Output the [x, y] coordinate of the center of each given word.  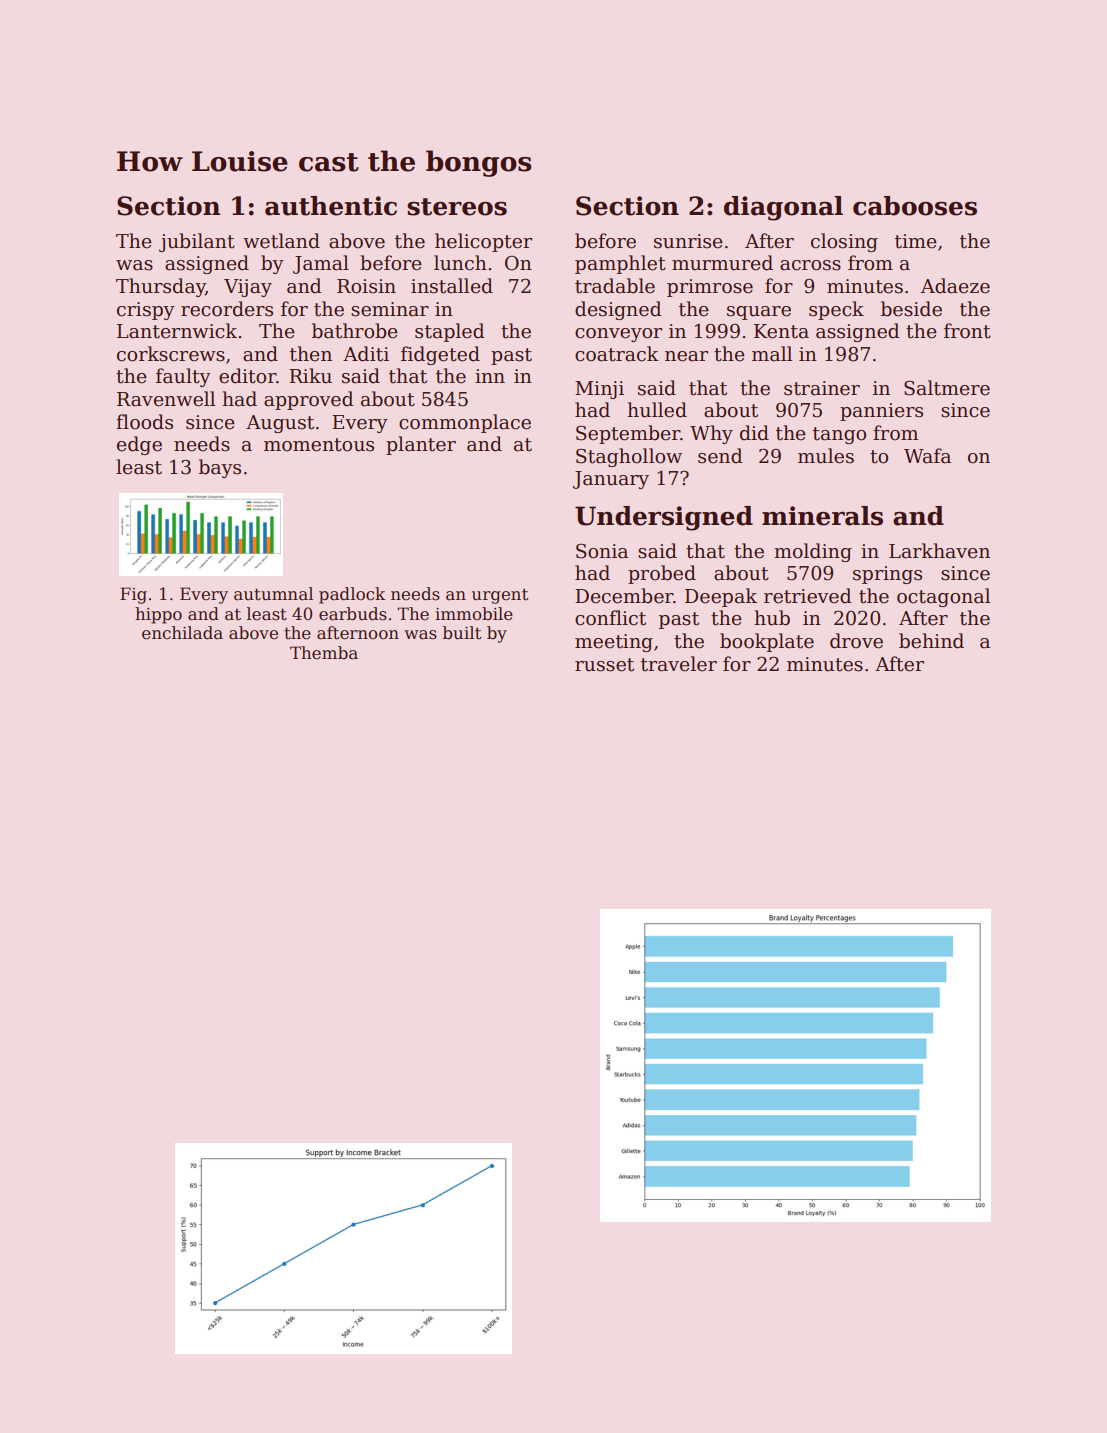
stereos [457, 207]
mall [772, 354]
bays [220, 468]
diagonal [783, 208]
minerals [822, 516]
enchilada [182, 633]
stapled [450, 332]
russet [604, 665]
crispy [146, 311]
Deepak [721, 597]
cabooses [915, 206]
